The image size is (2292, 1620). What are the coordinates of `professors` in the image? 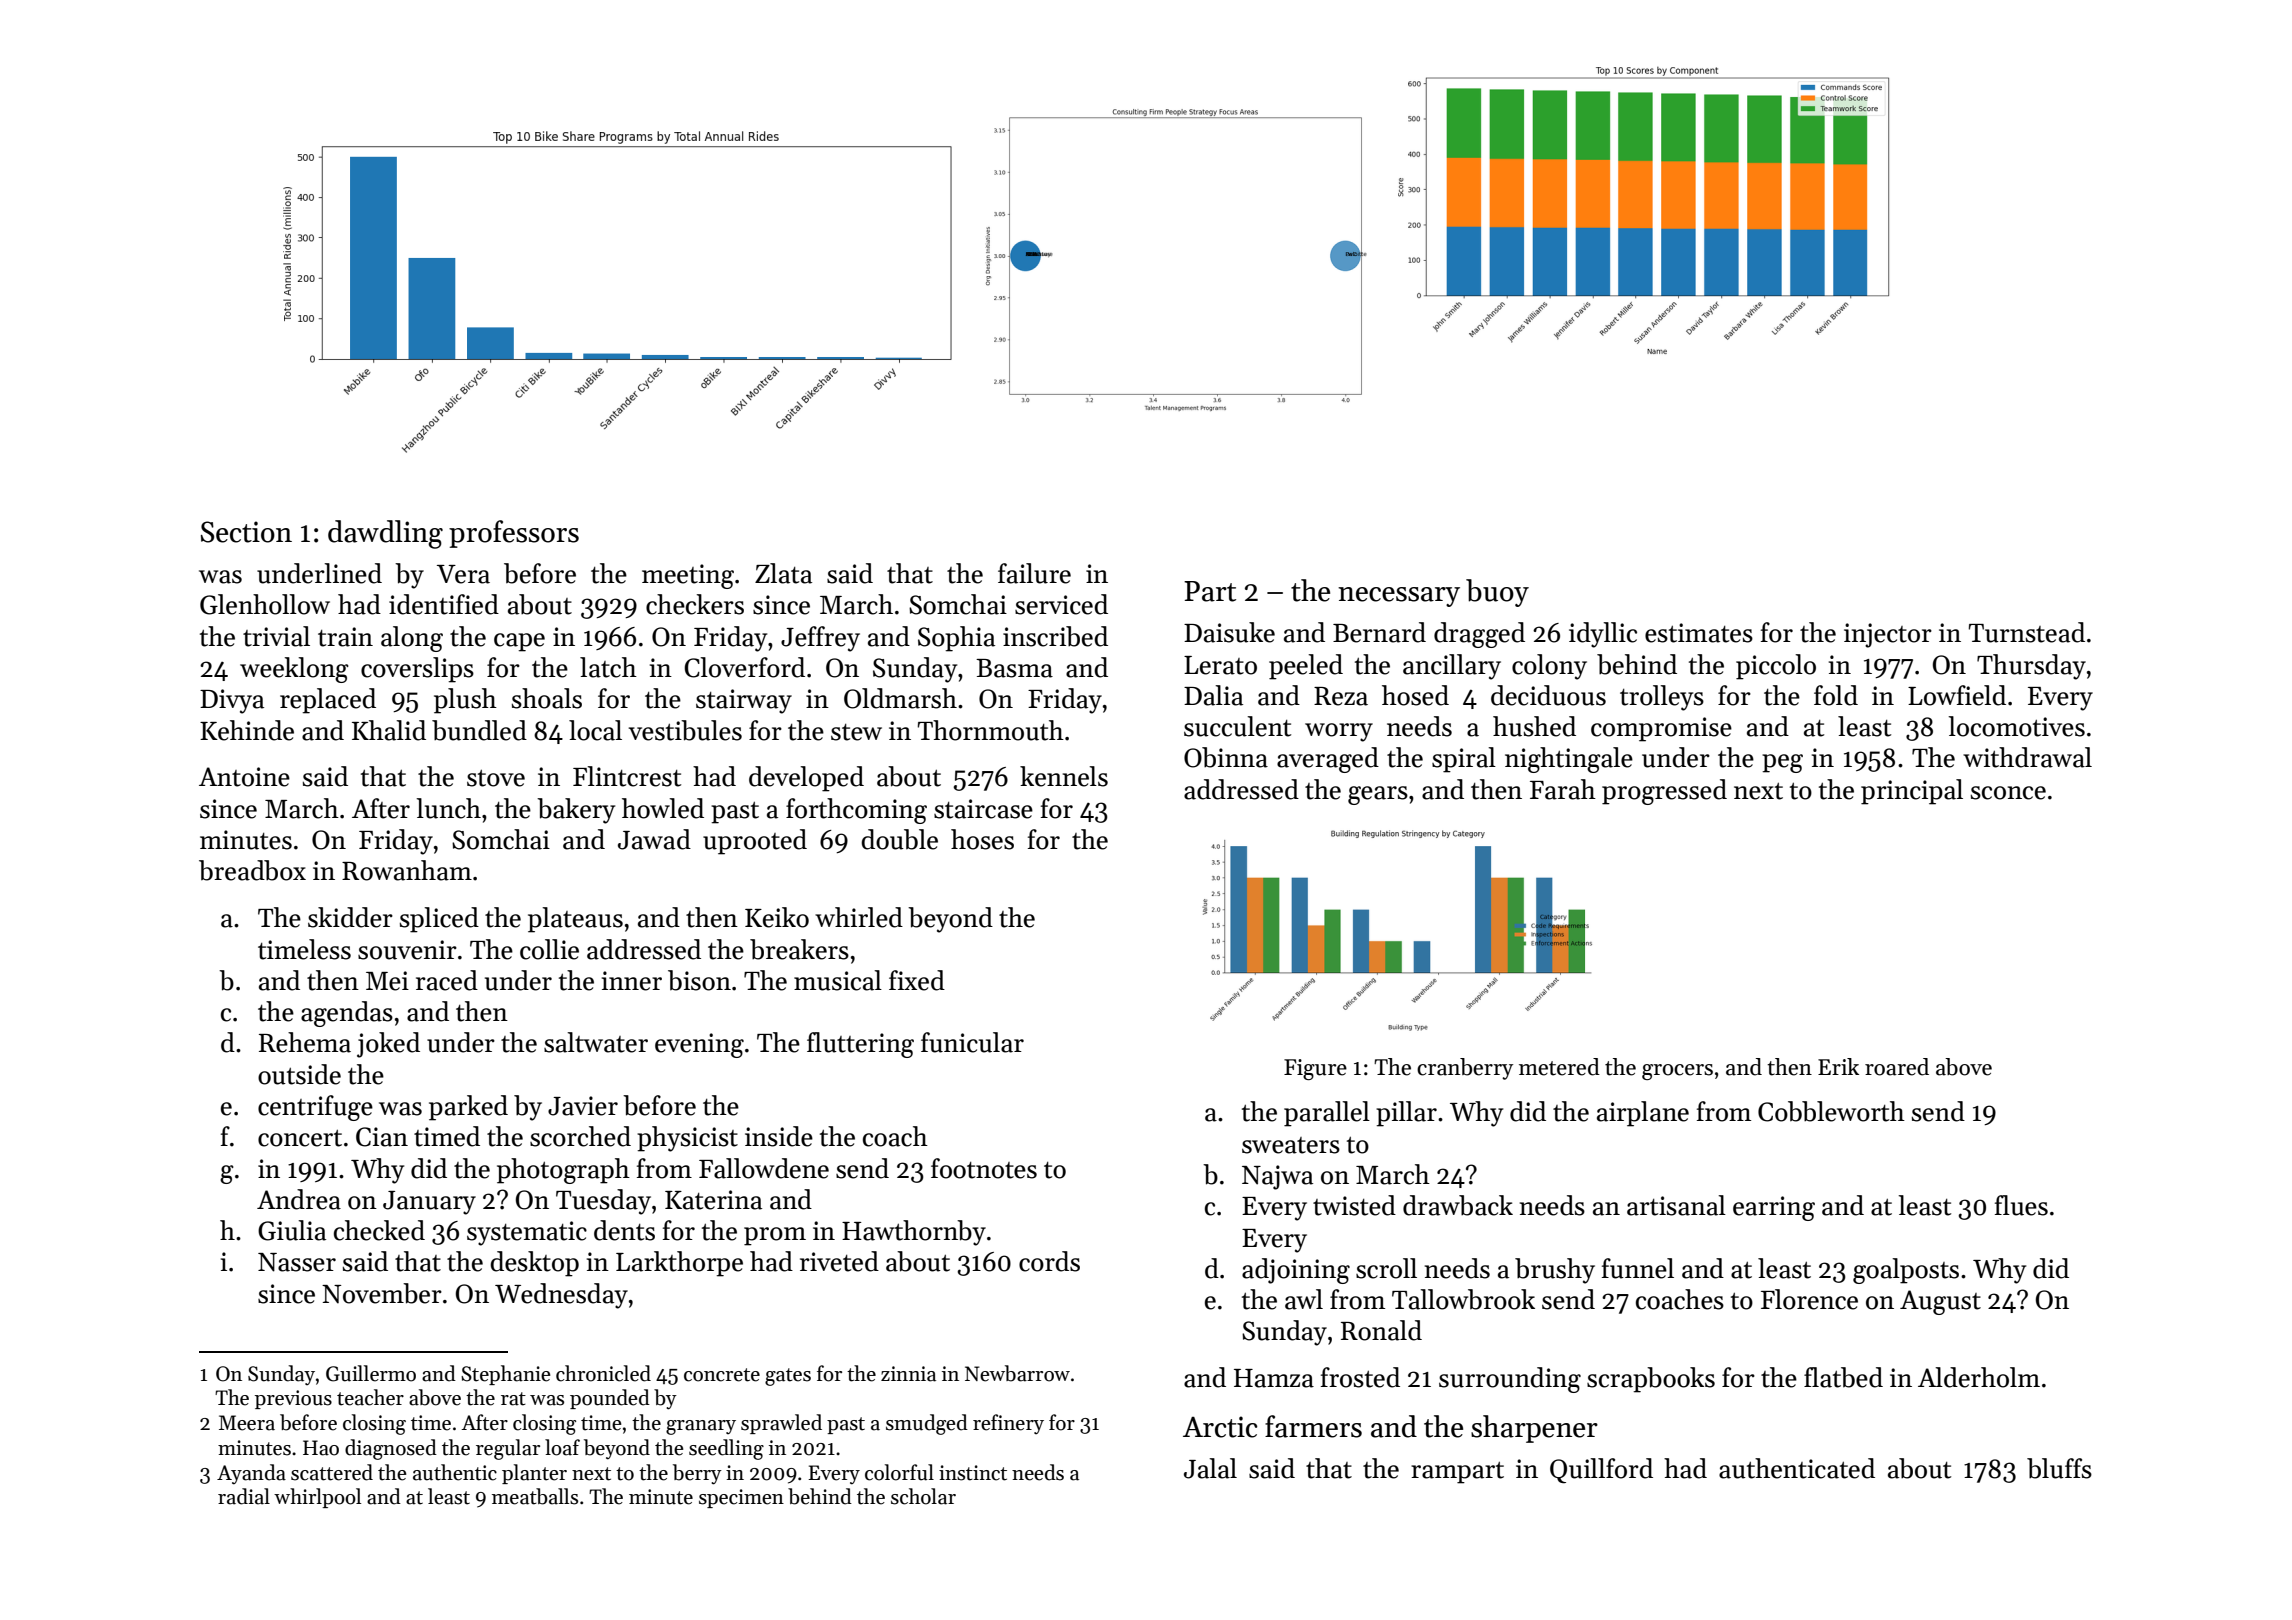 It's located at (514, 534).
